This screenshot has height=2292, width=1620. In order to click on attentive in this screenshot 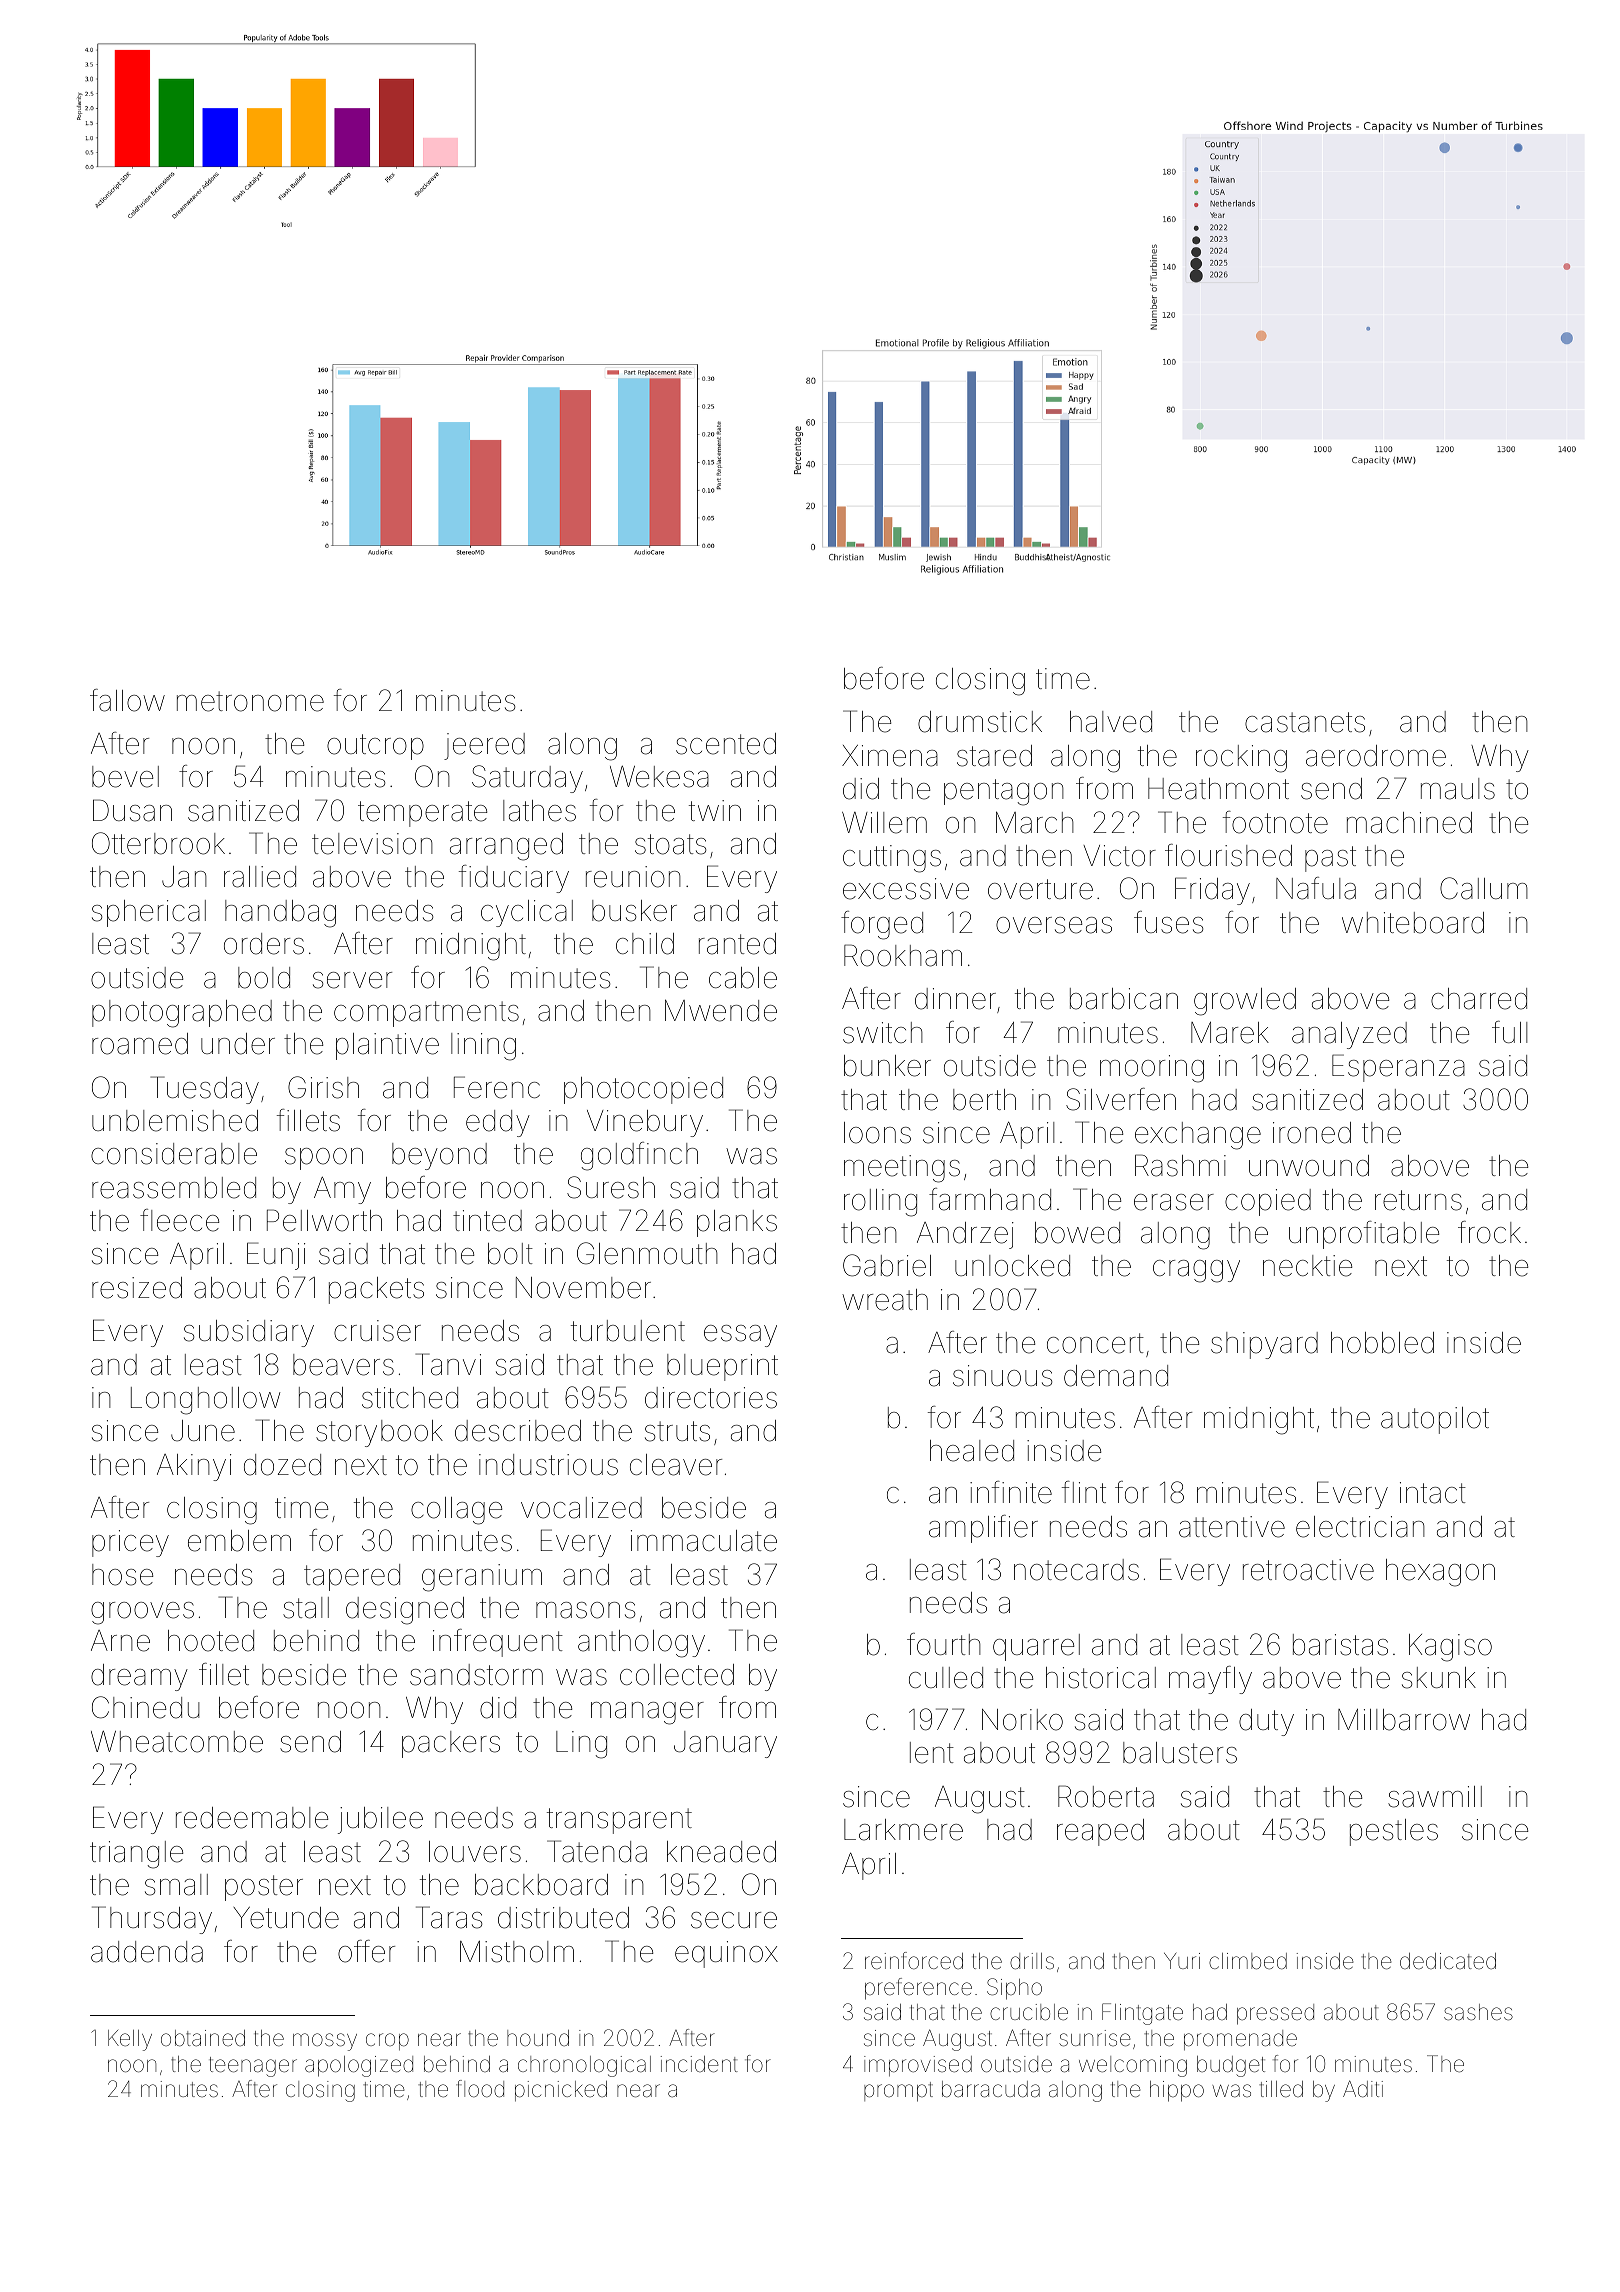, I will do `click(1232, 1527)`.
